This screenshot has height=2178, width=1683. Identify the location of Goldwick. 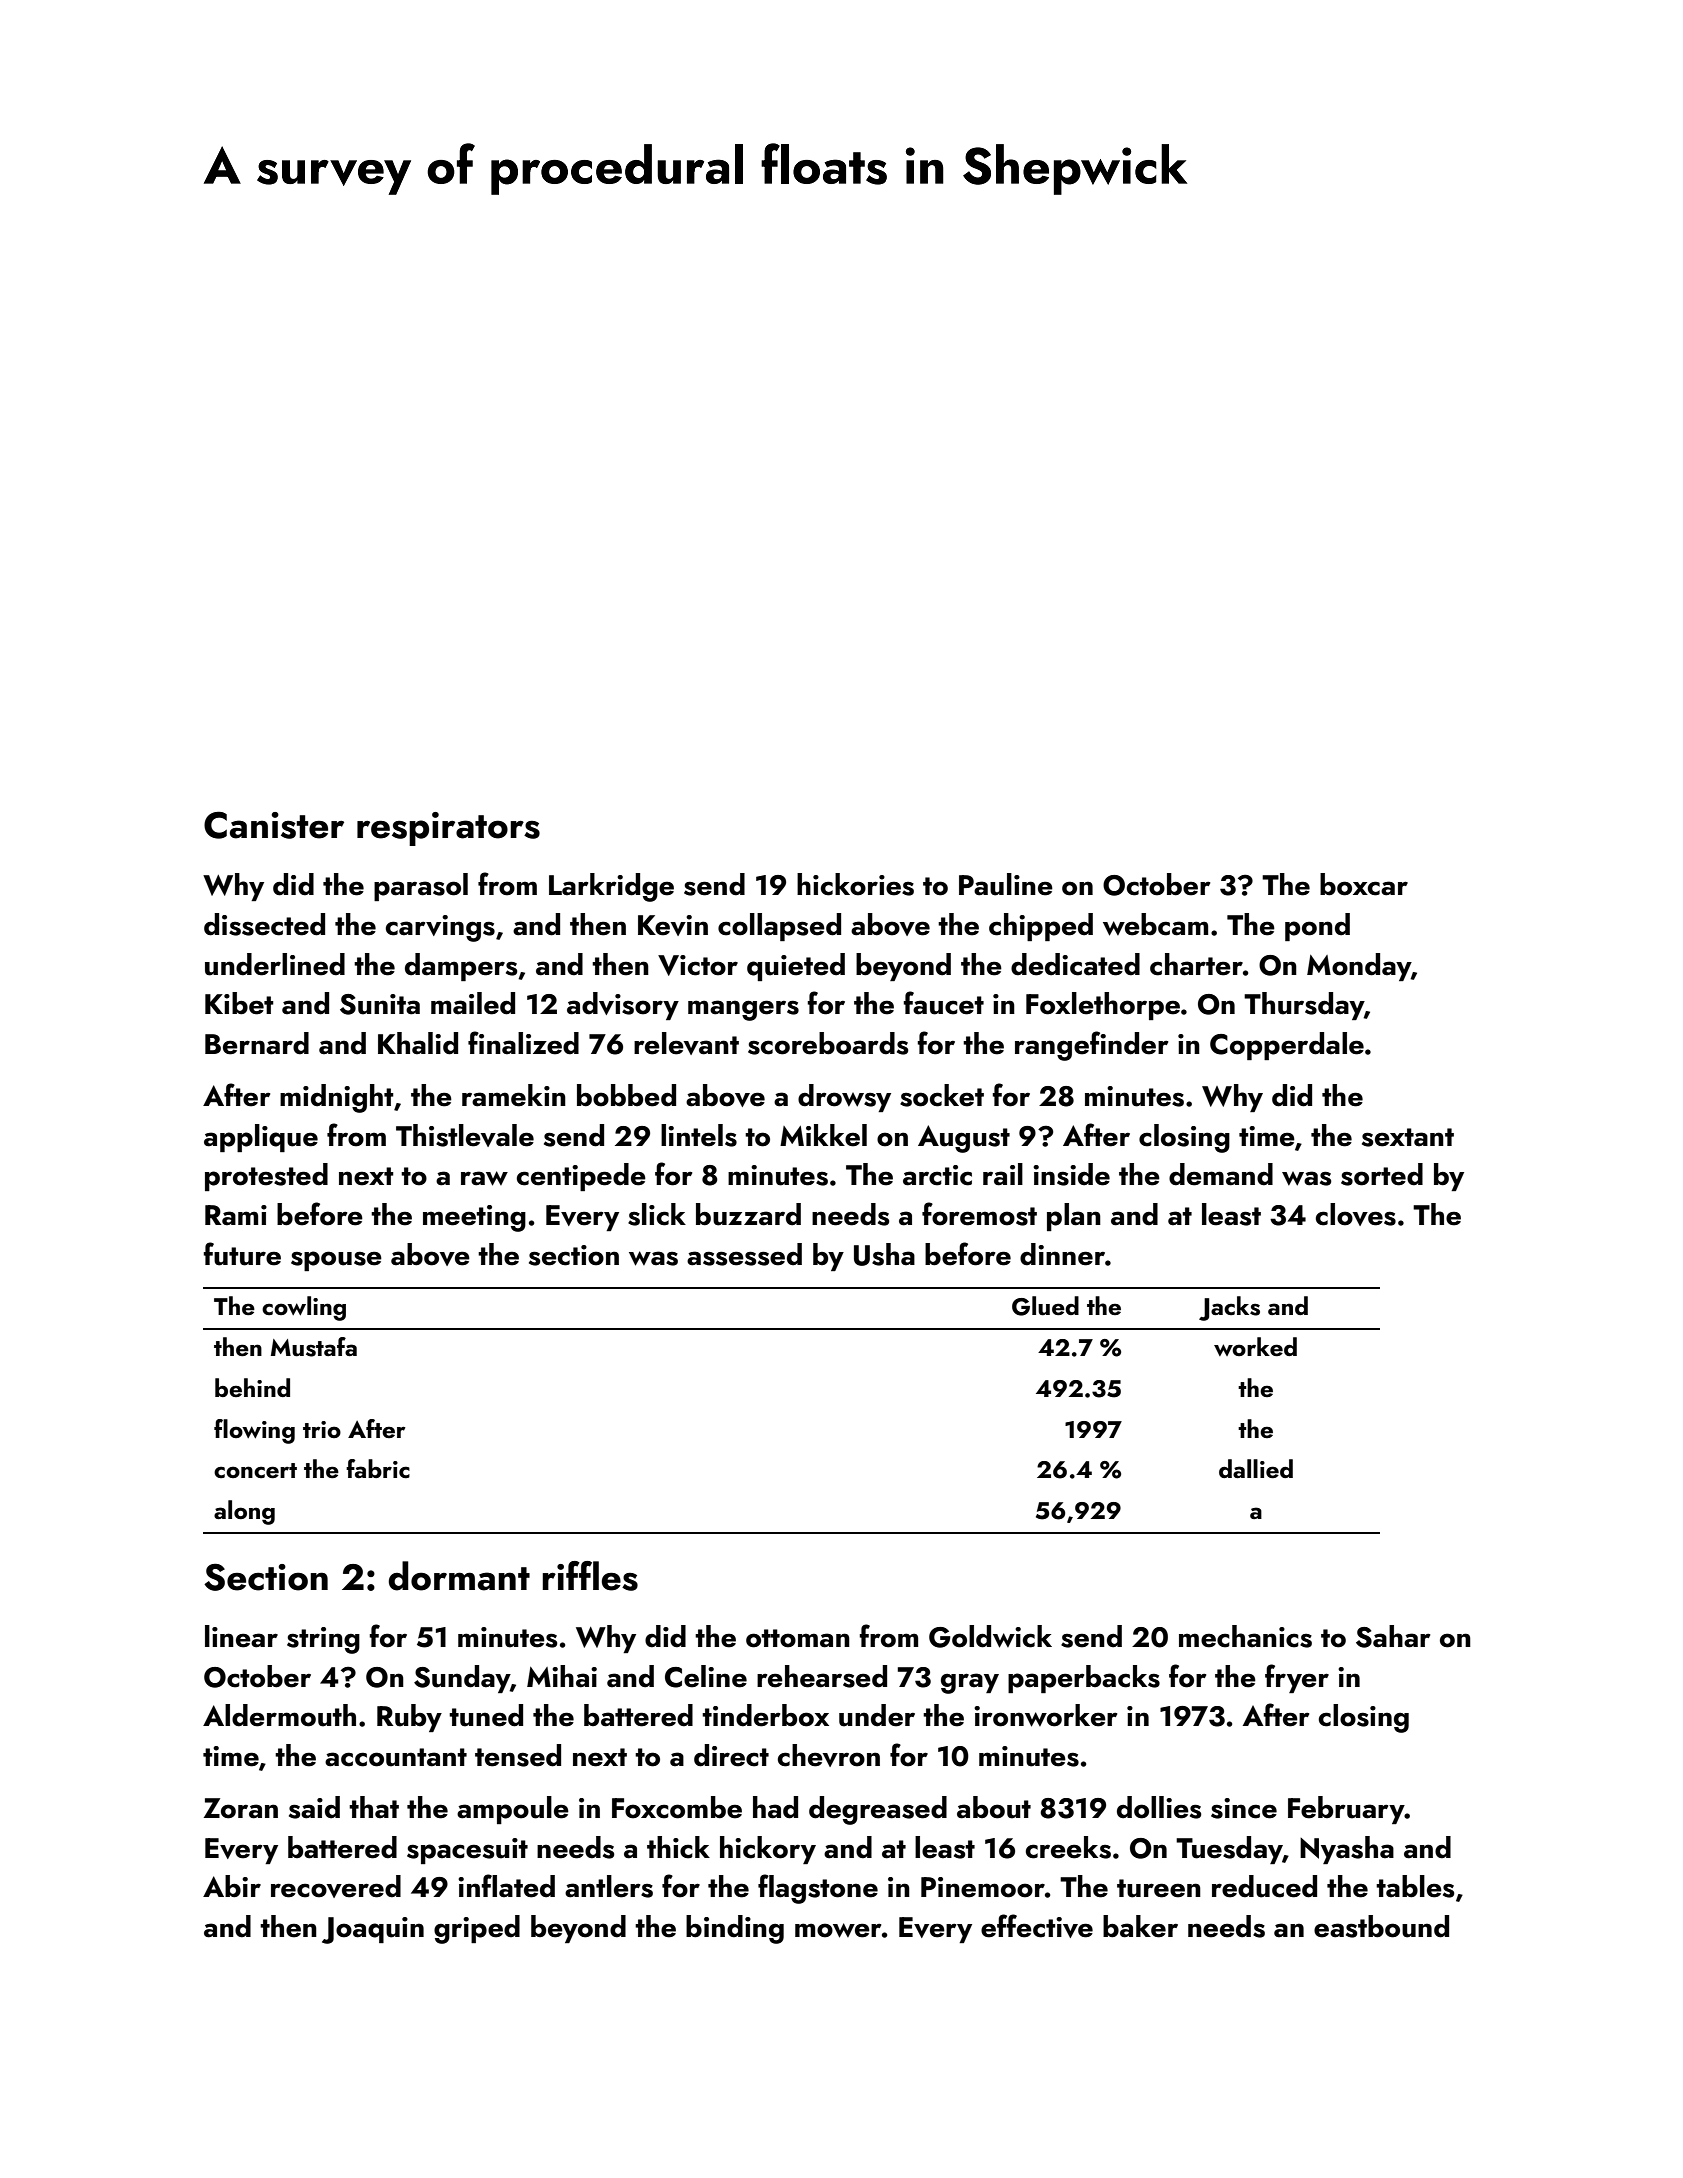
(990, 1636).
